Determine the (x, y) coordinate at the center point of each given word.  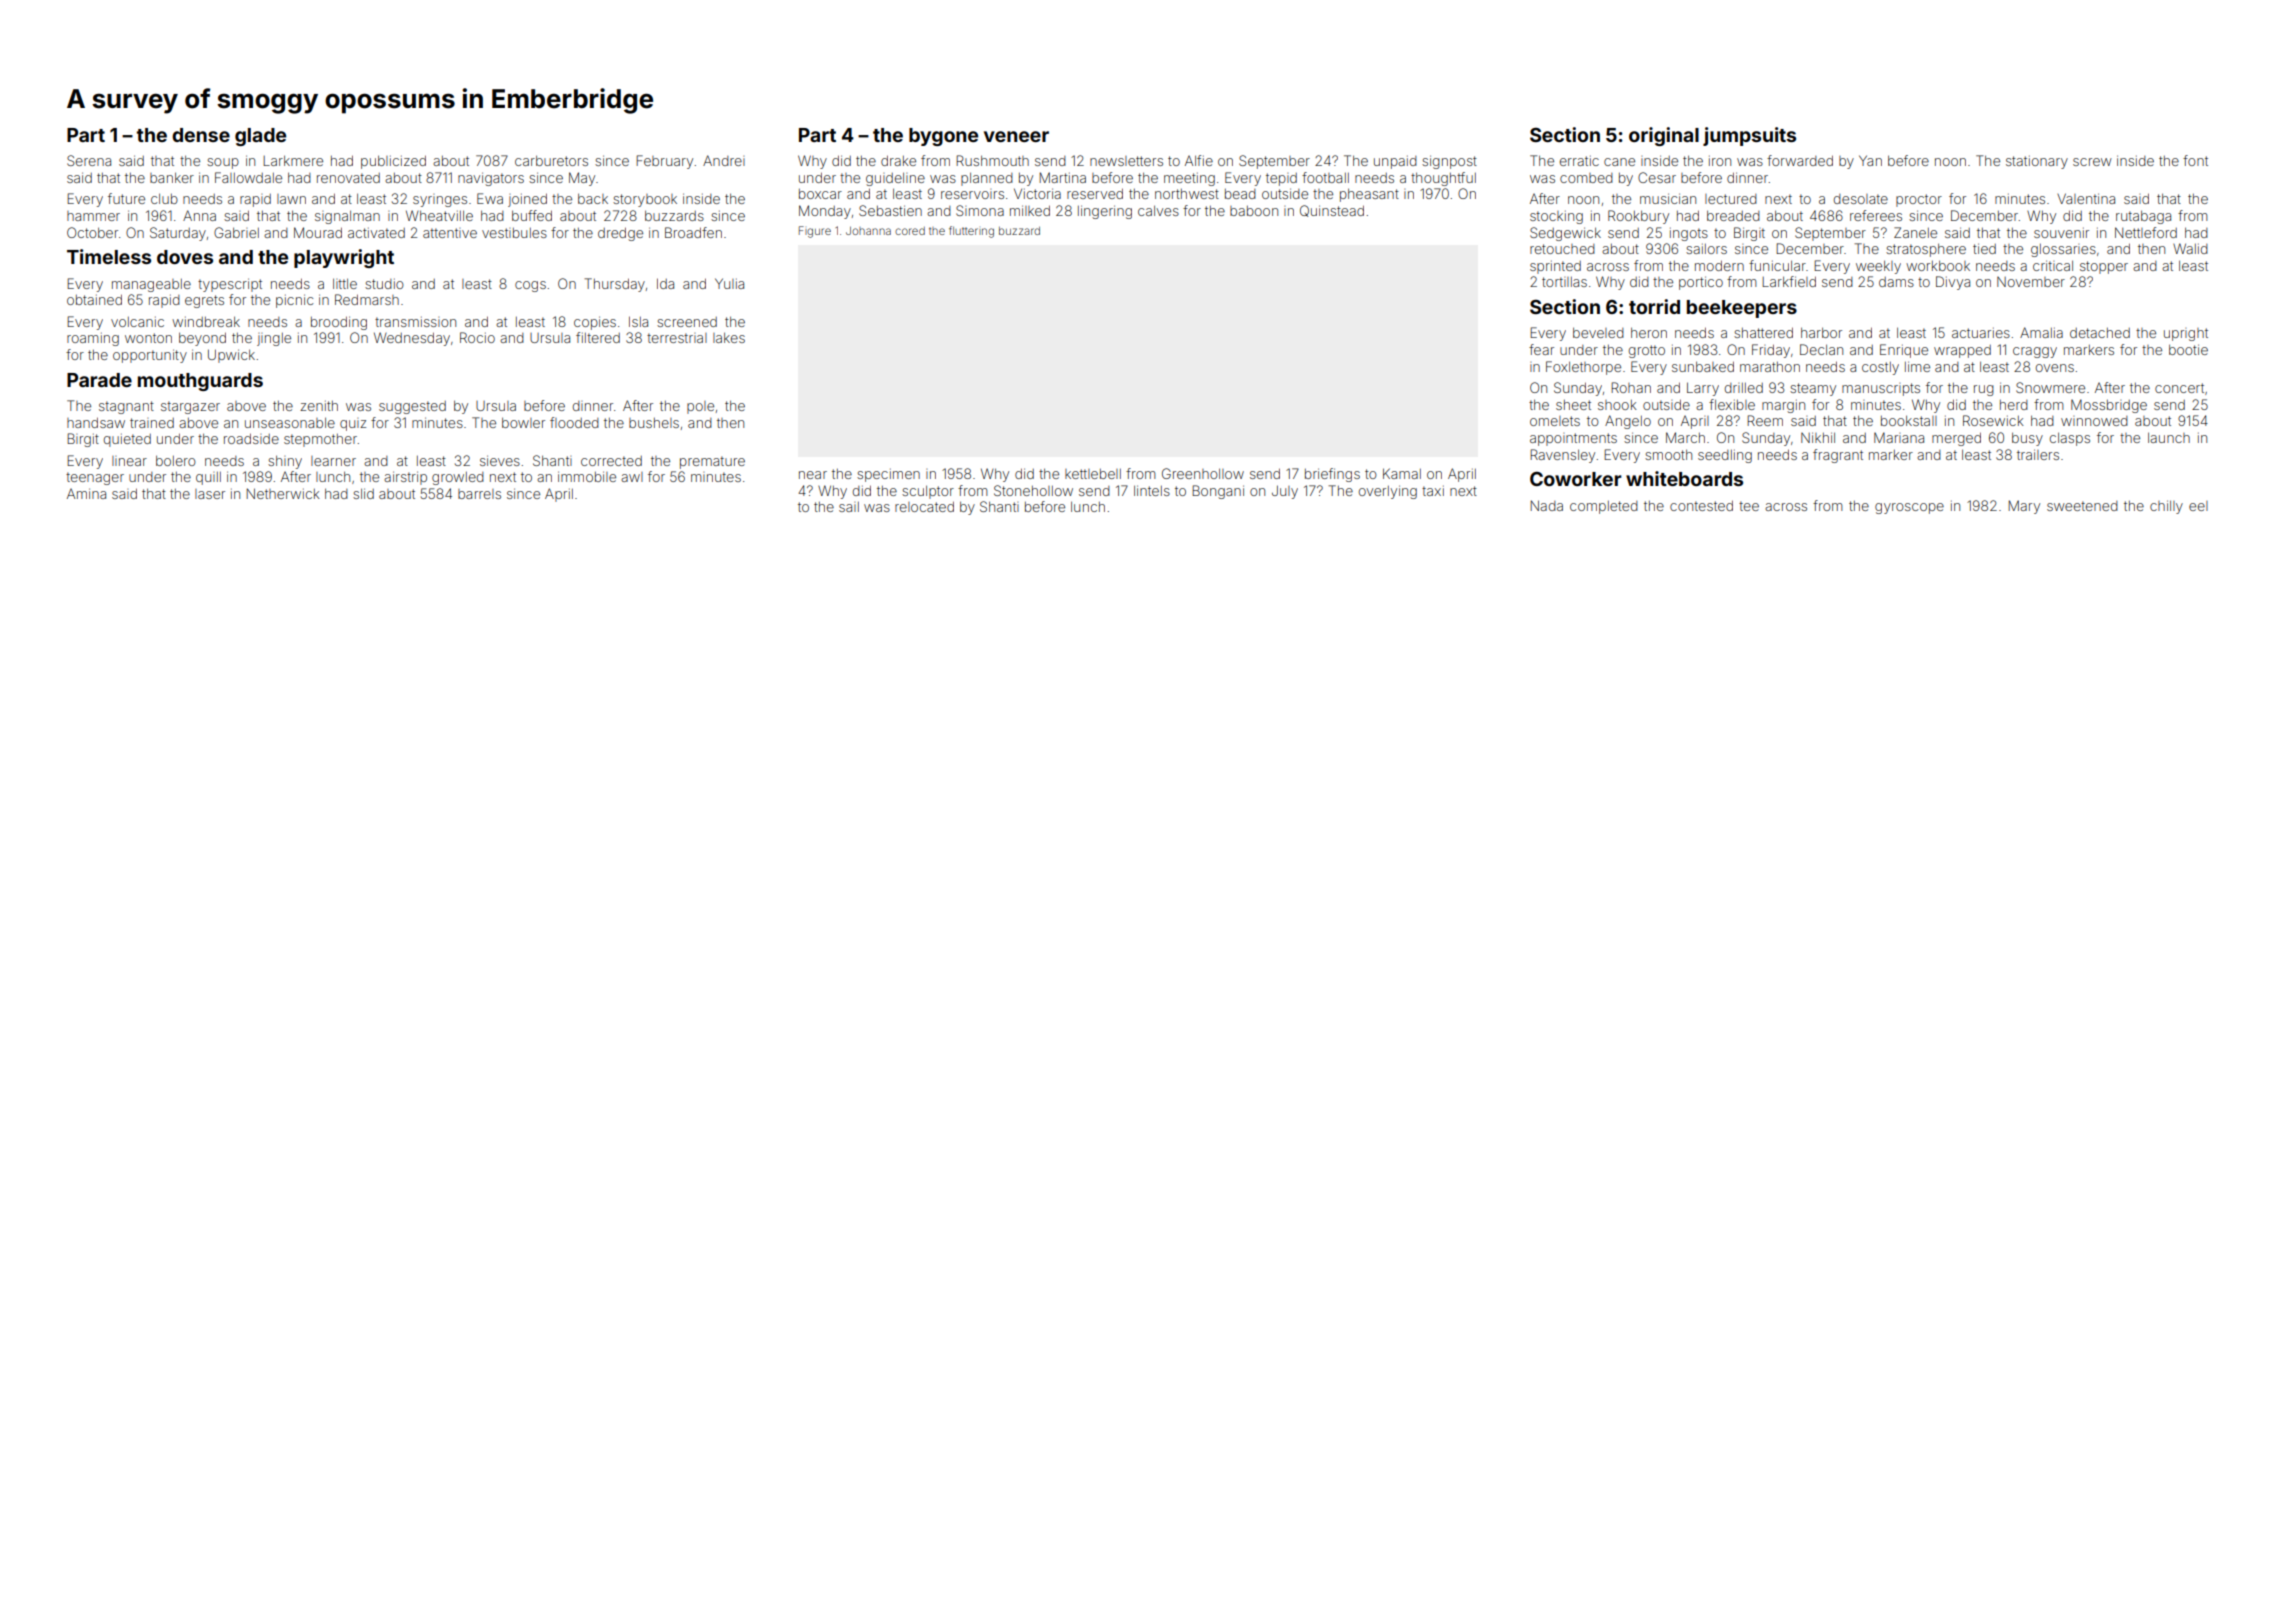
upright (2186, 334)
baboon (1254, 211)
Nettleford (2146, 232)
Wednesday (412, 339)
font (2195, 160)
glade (260, 137)
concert (2179, 388)
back (593, 199)
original (1664, 136)
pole (700, 407)
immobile (587, 476)
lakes (729, 338)
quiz (353, 424)
